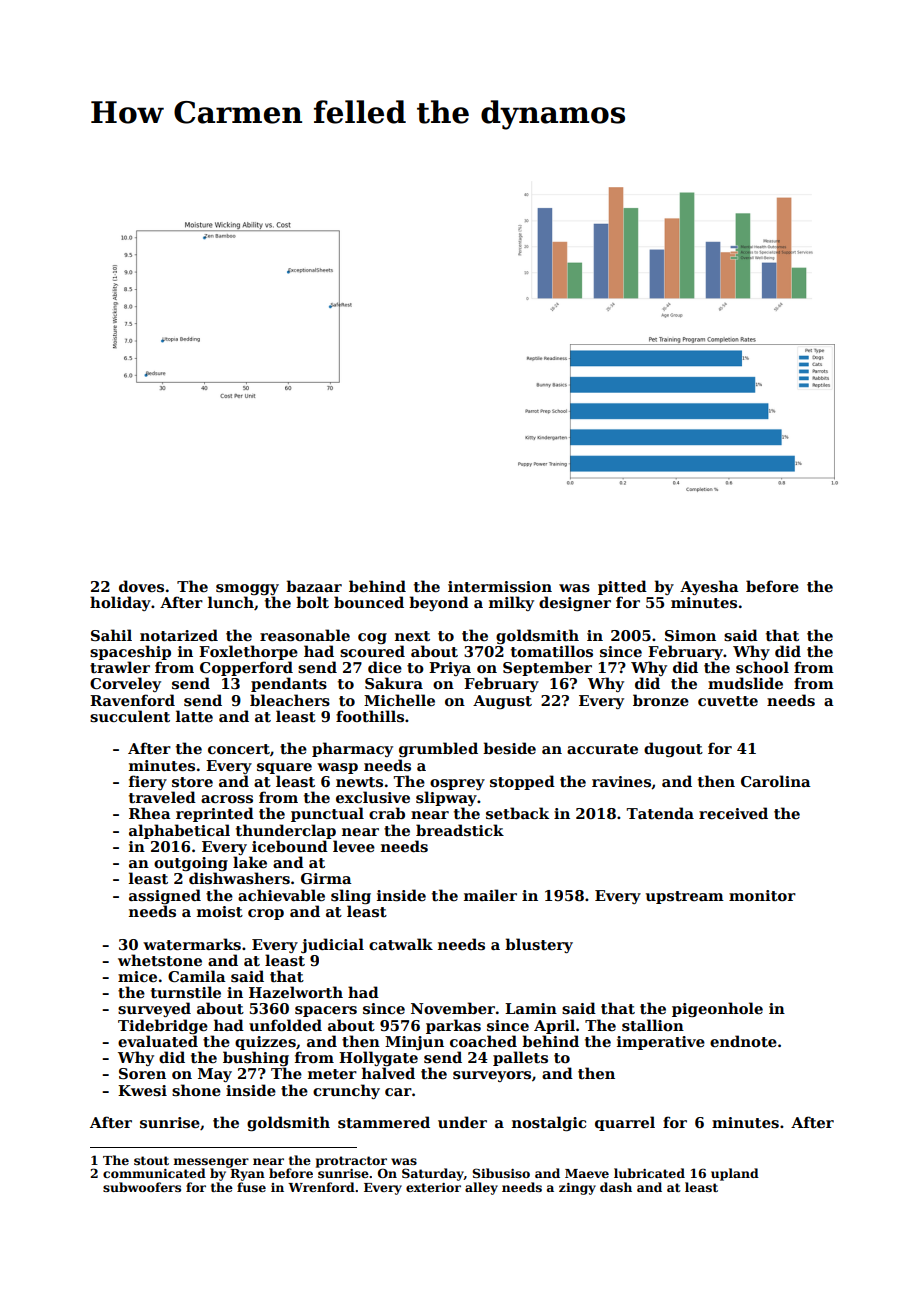  Describe the element at coordinates (733, 813) in the image. I see `received` at that location.
